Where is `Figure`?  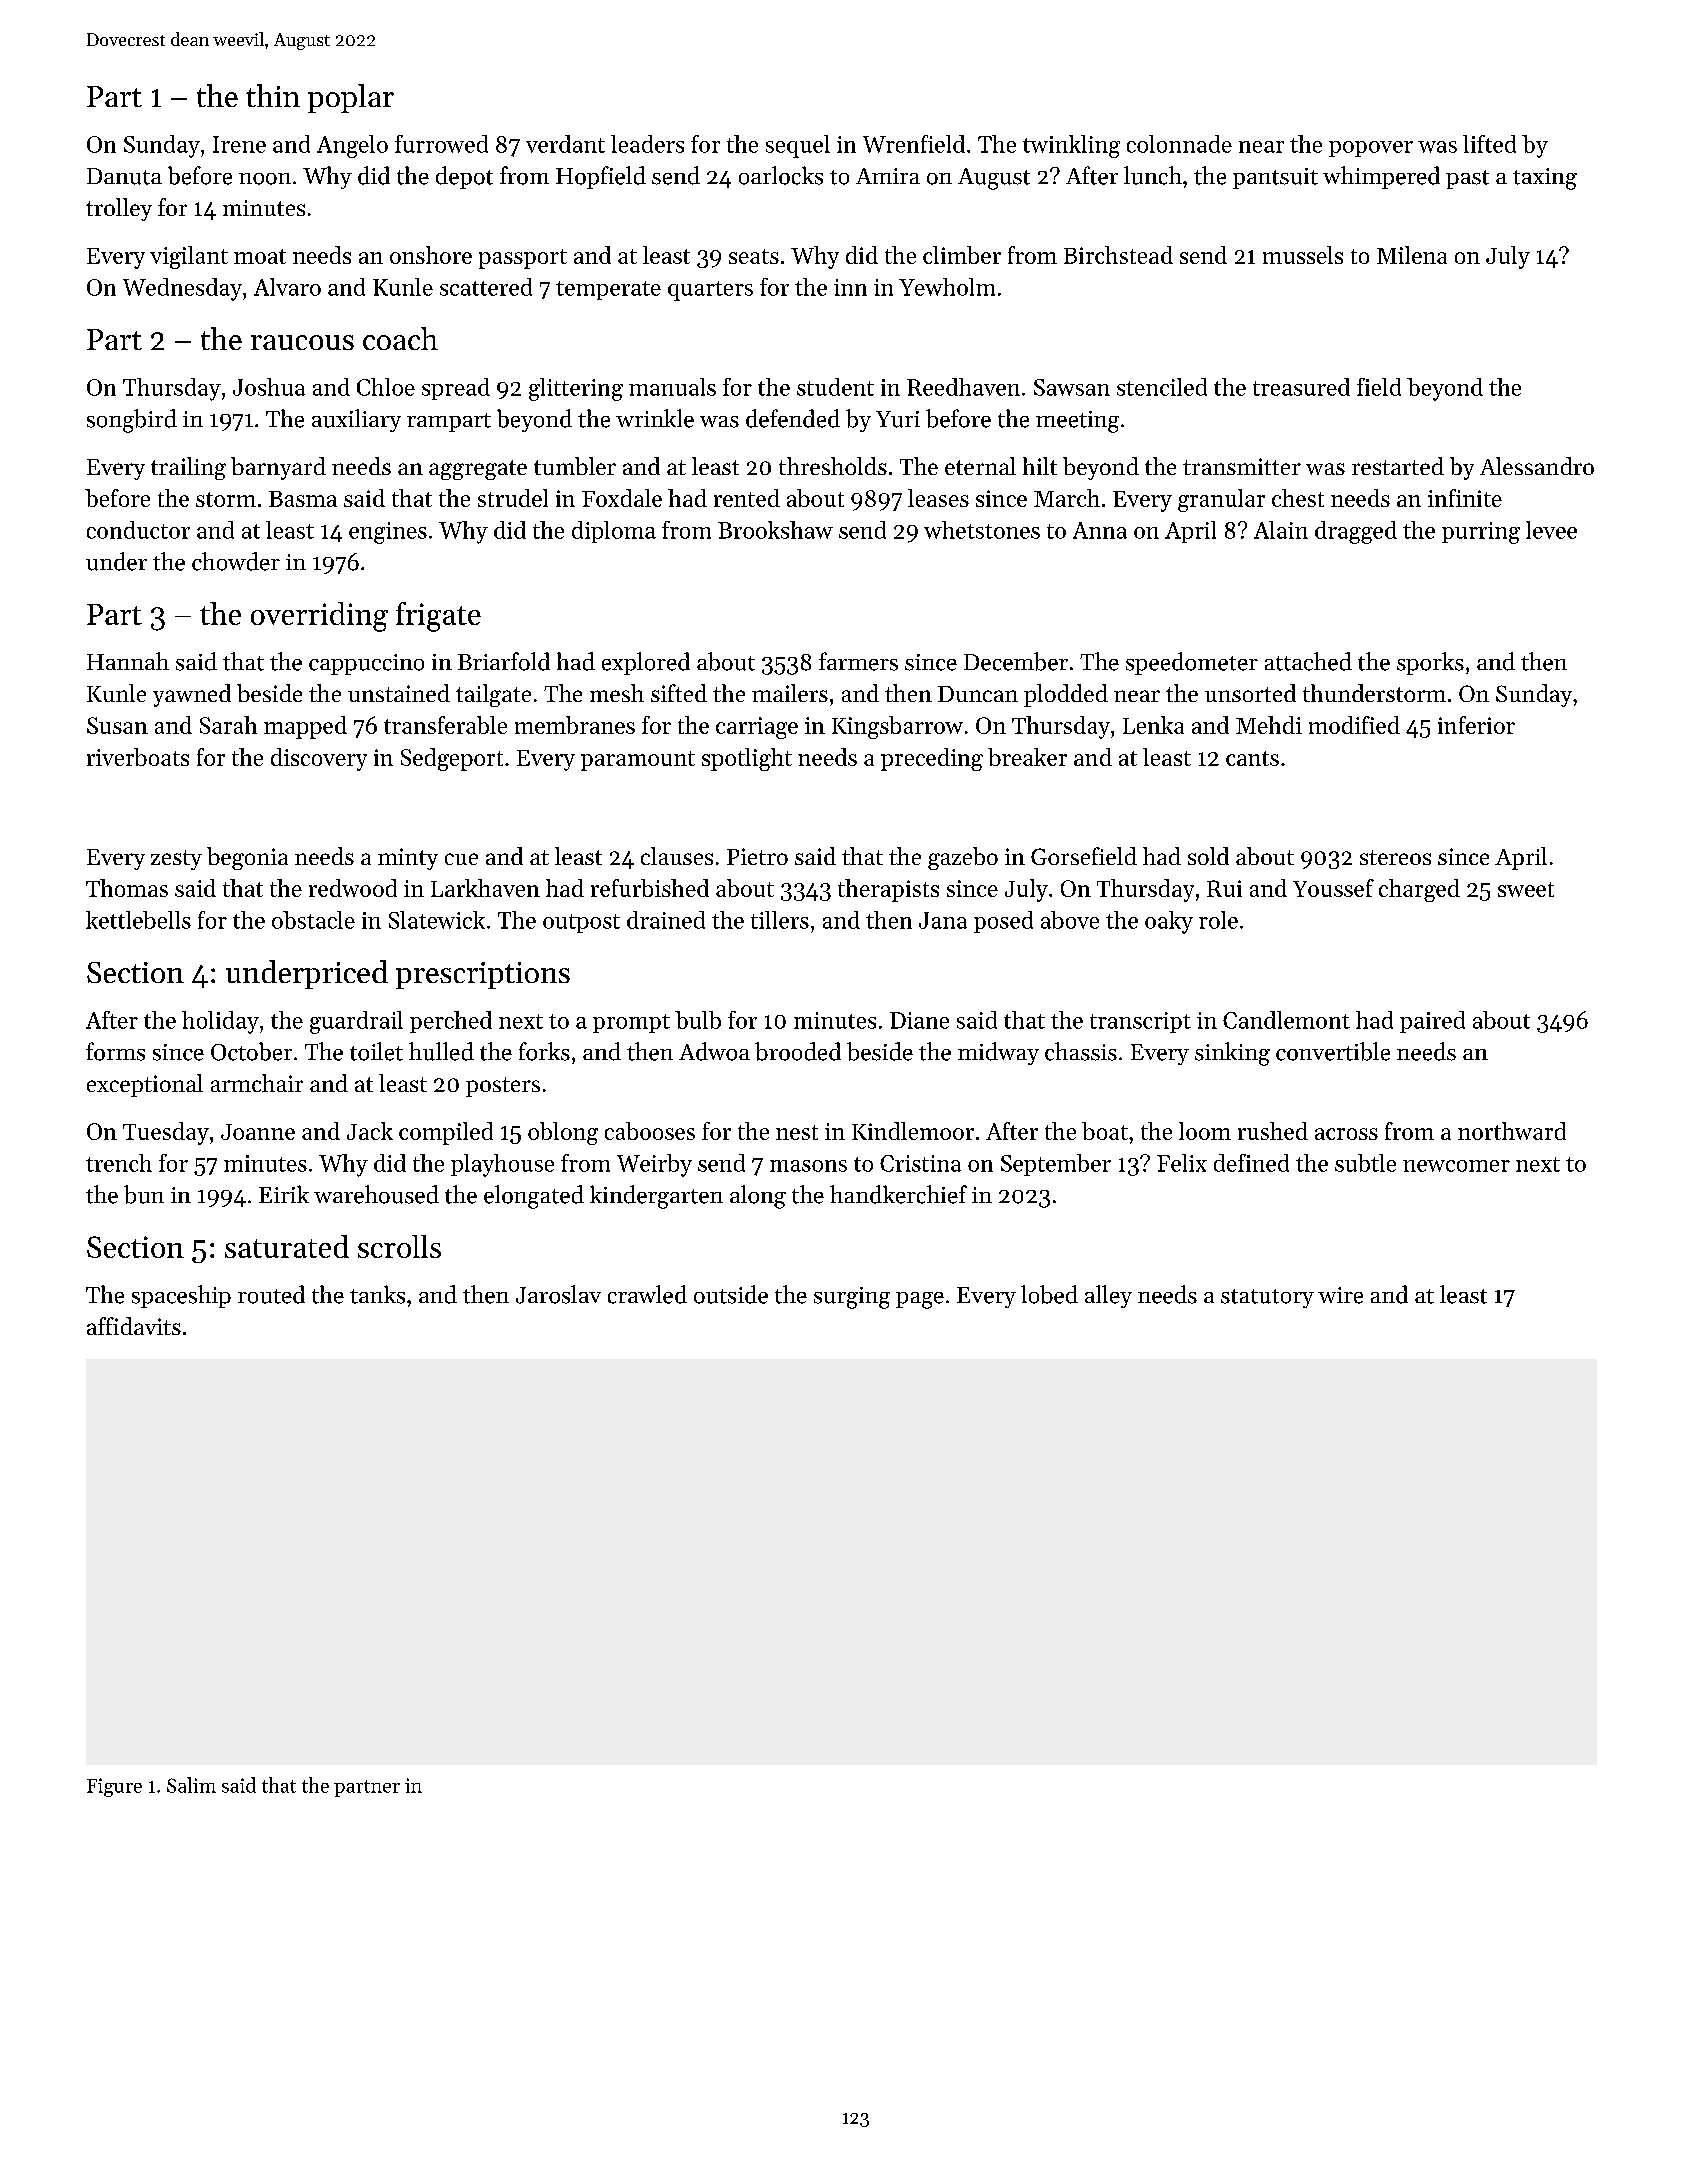 Figure is located at coordinates (114, 1787).
